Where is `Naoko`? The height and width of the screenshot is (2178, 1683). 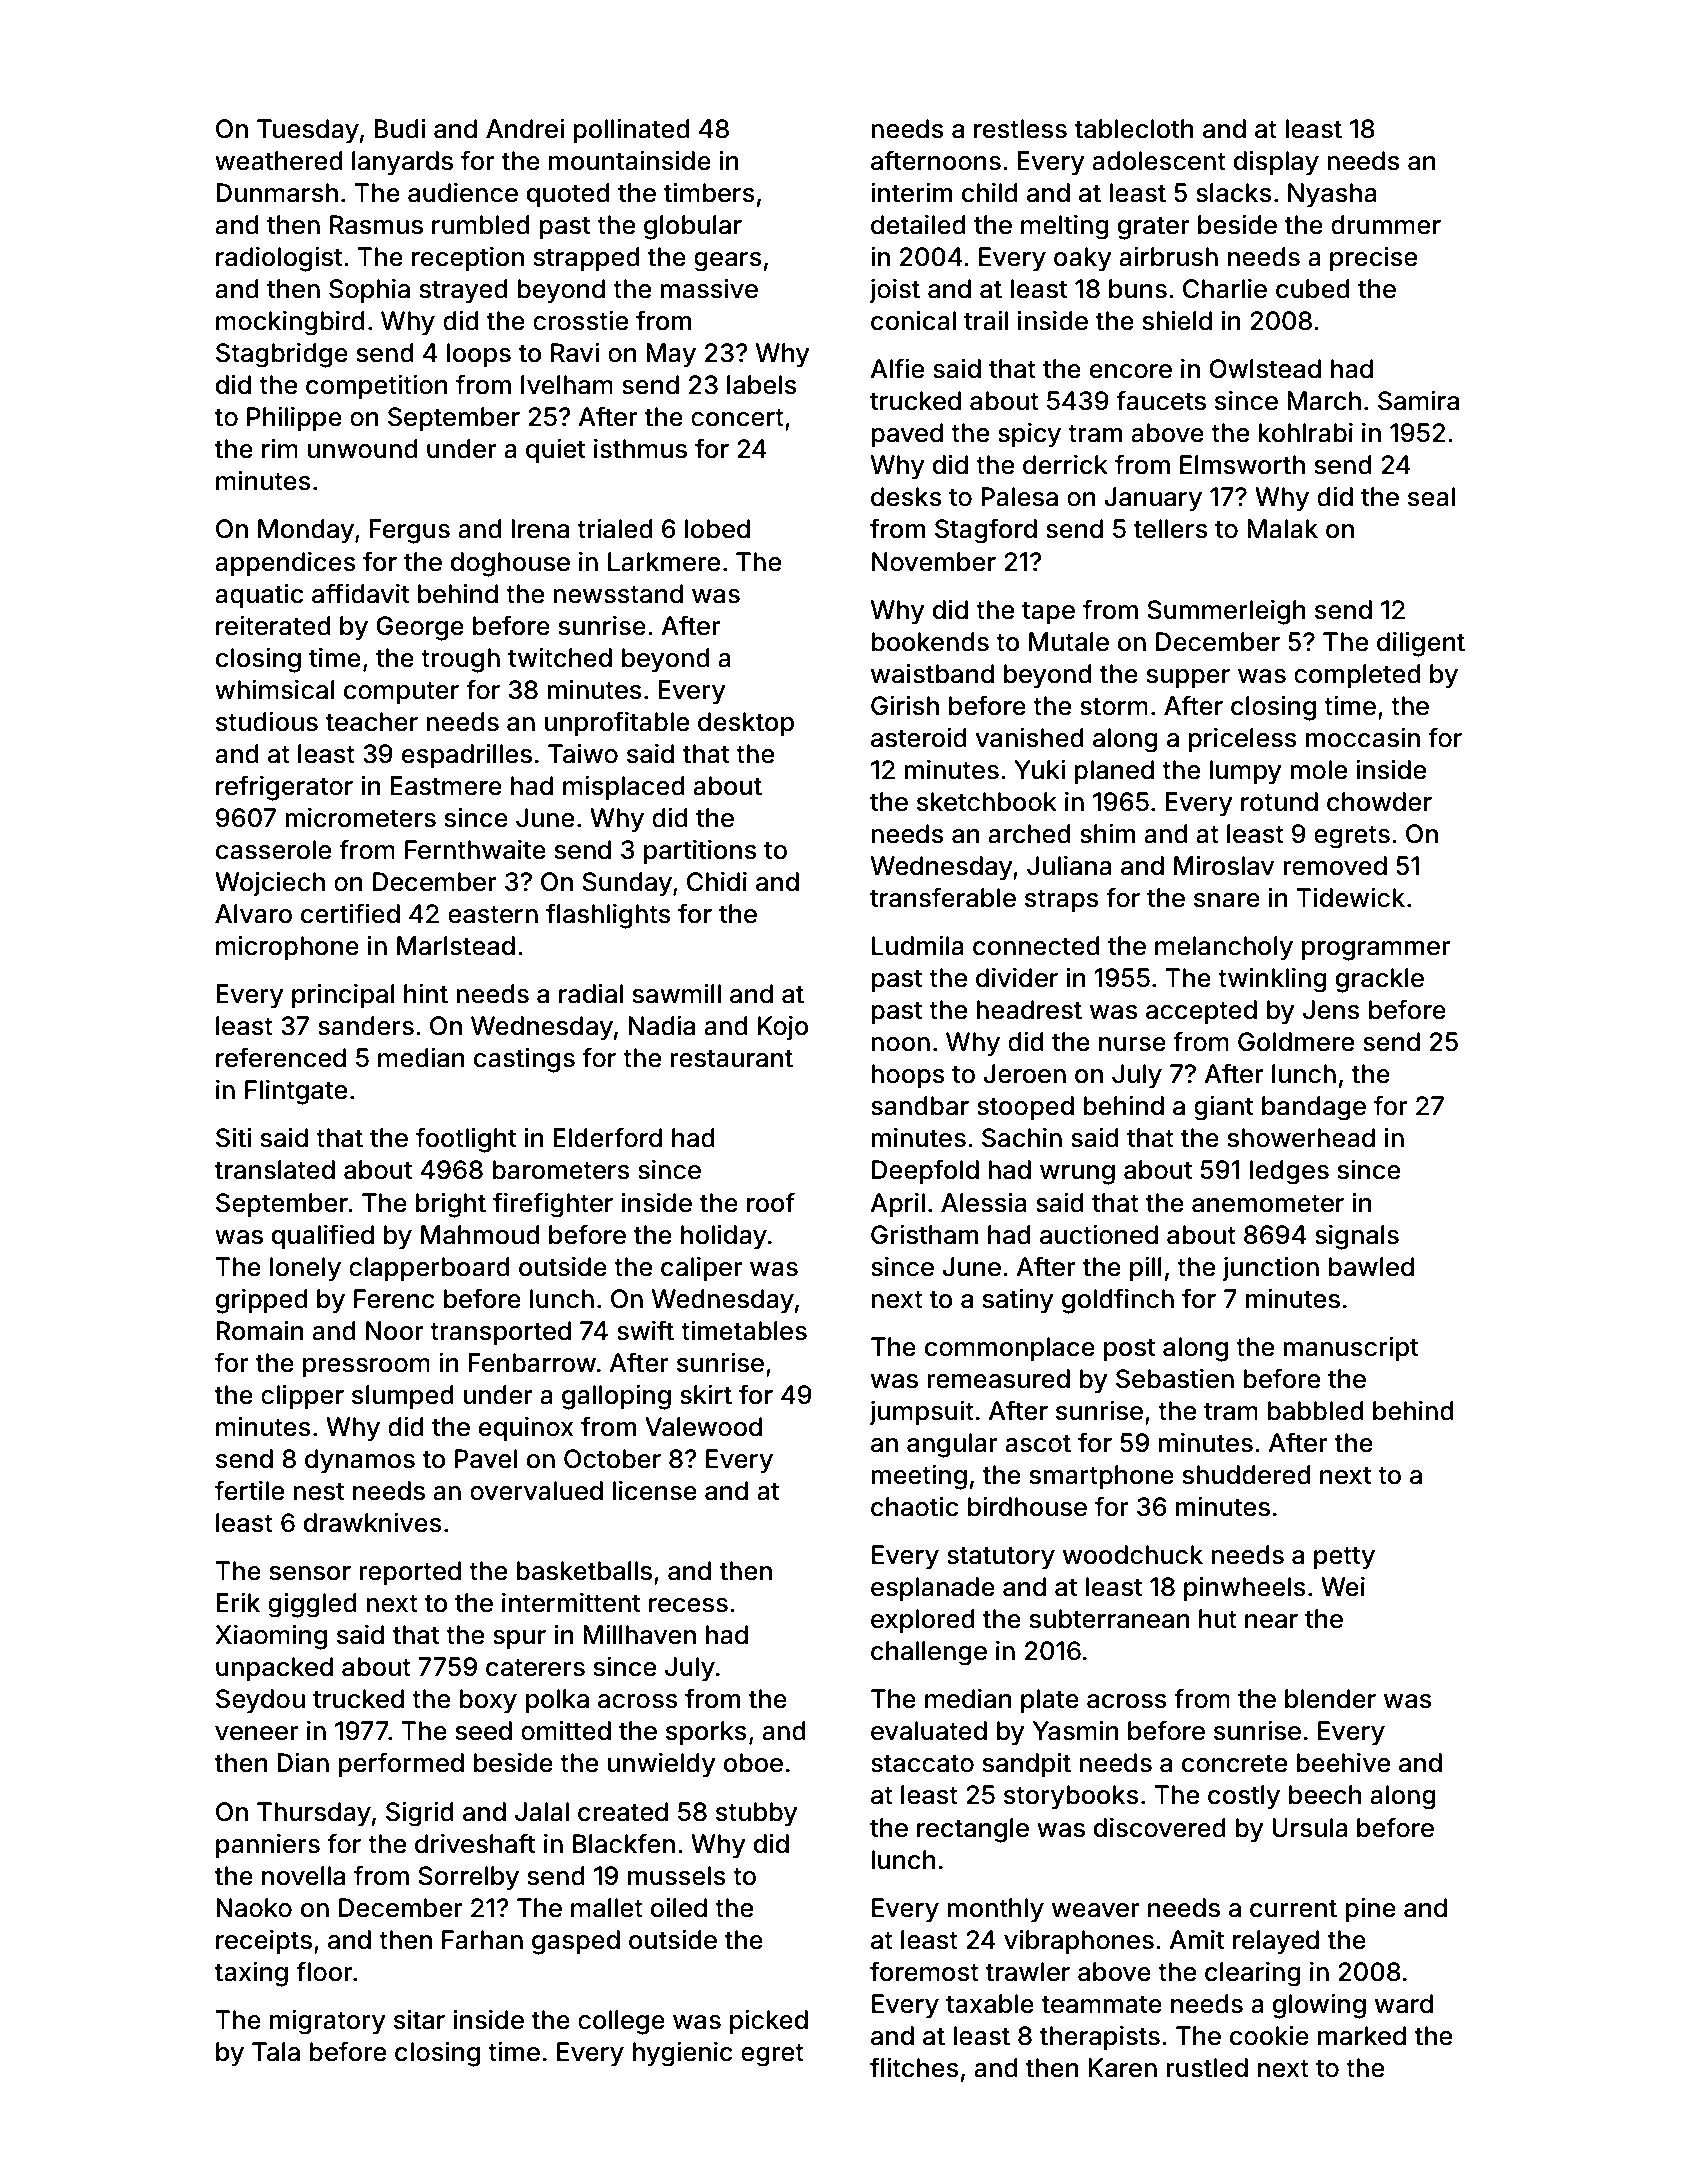
Naoko is located at coordinates (254, 1908).
